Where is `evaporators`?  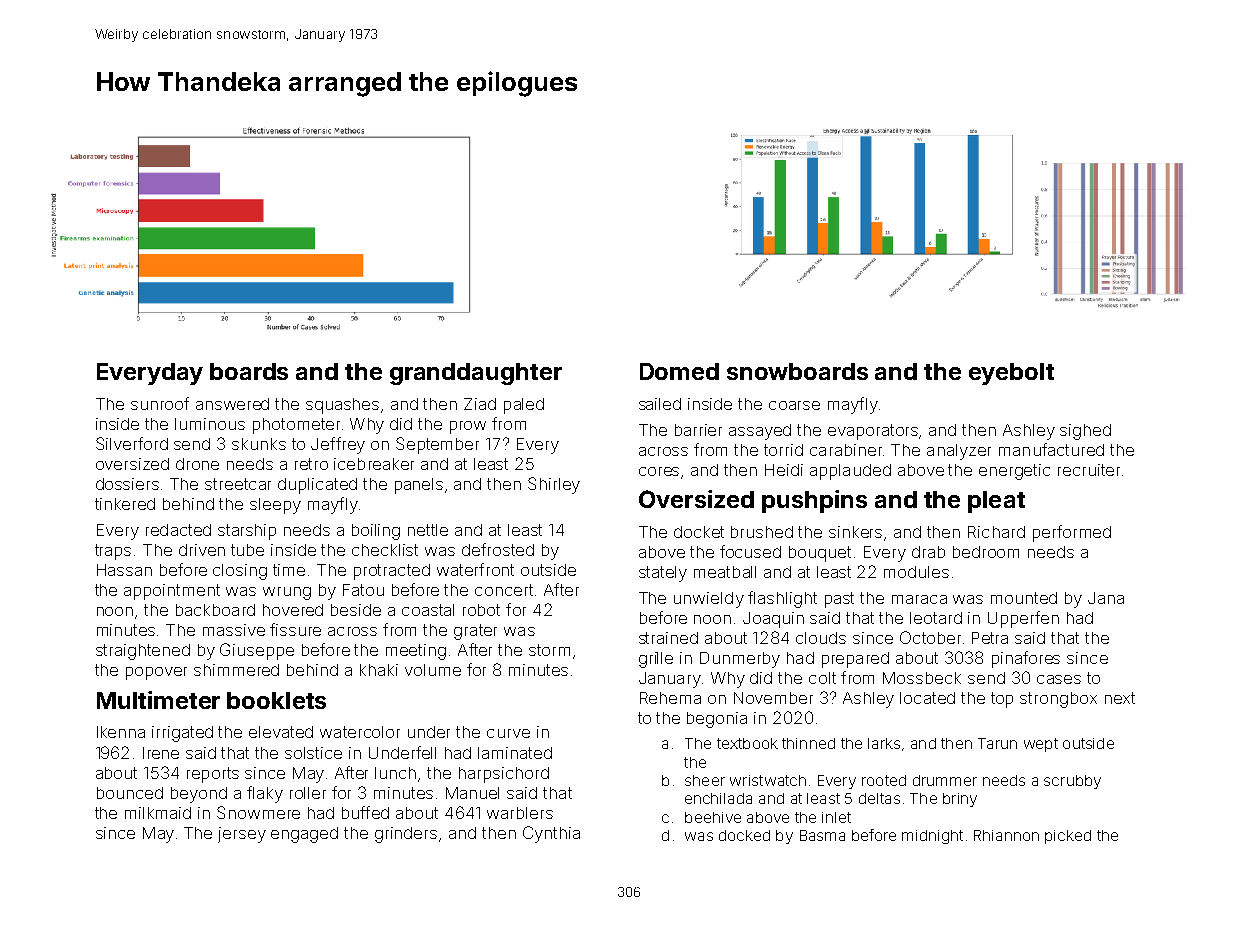
evaporators is located at coordinates (873, 432).
